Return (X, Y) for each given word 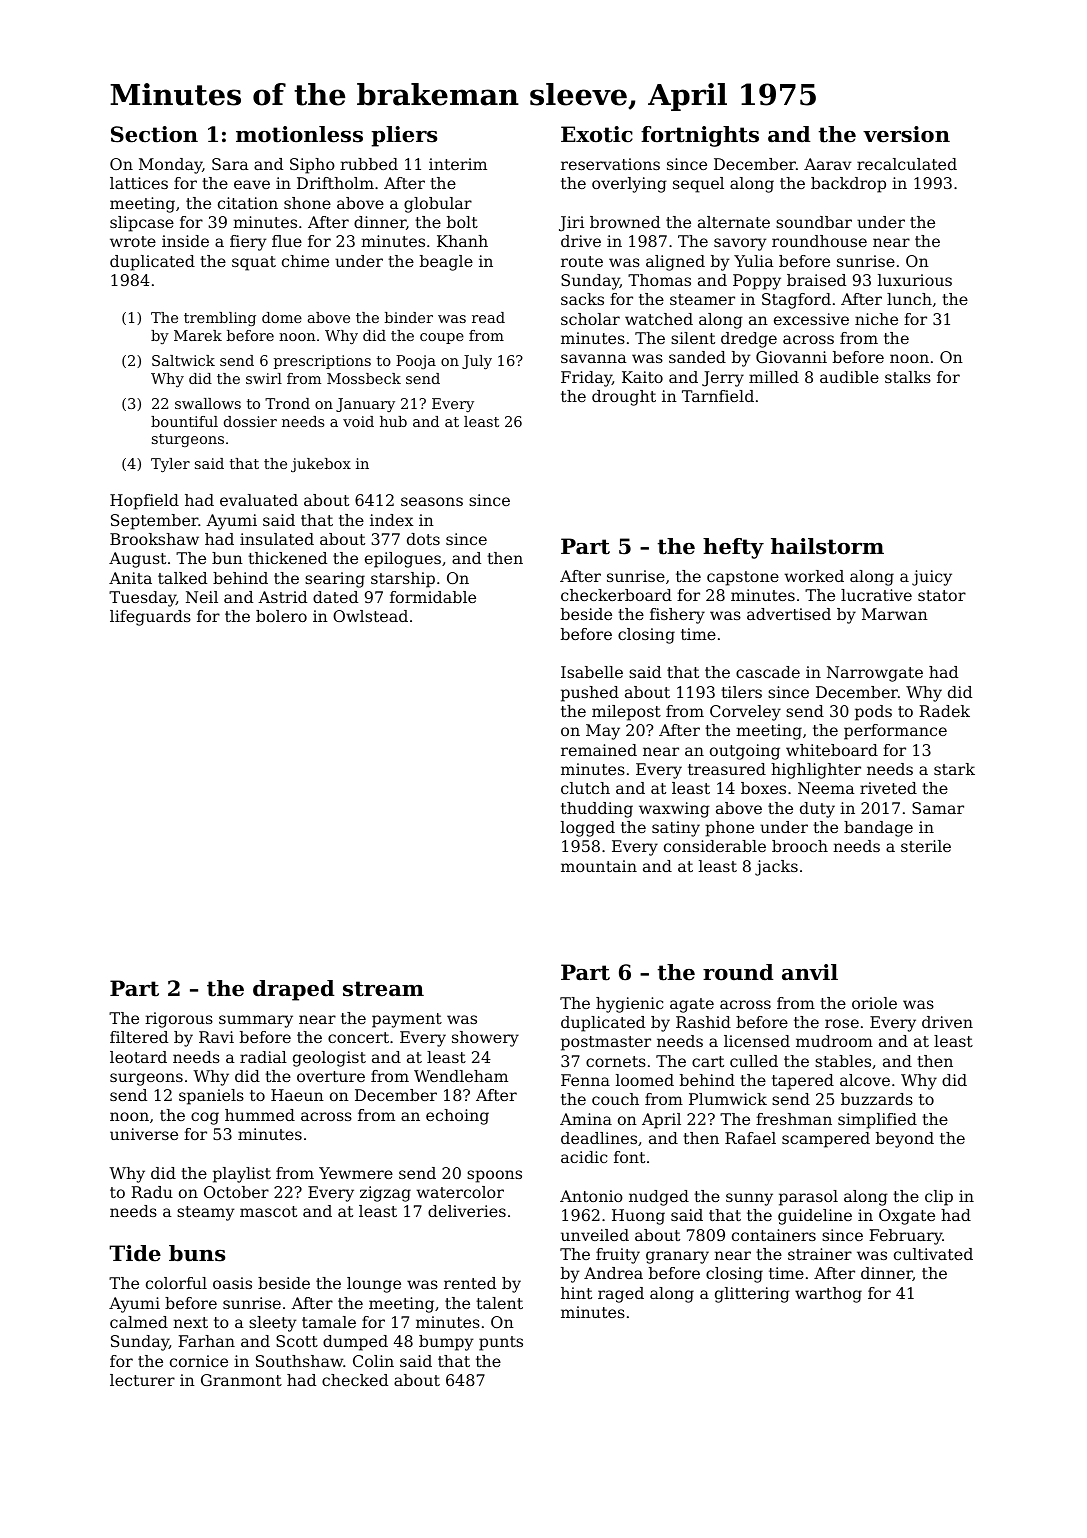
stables (843, 1061)
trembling (220, 319)
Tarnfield (718, 396)
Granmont (241, 1380)
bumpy (446, 1343)
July (477, 362)
